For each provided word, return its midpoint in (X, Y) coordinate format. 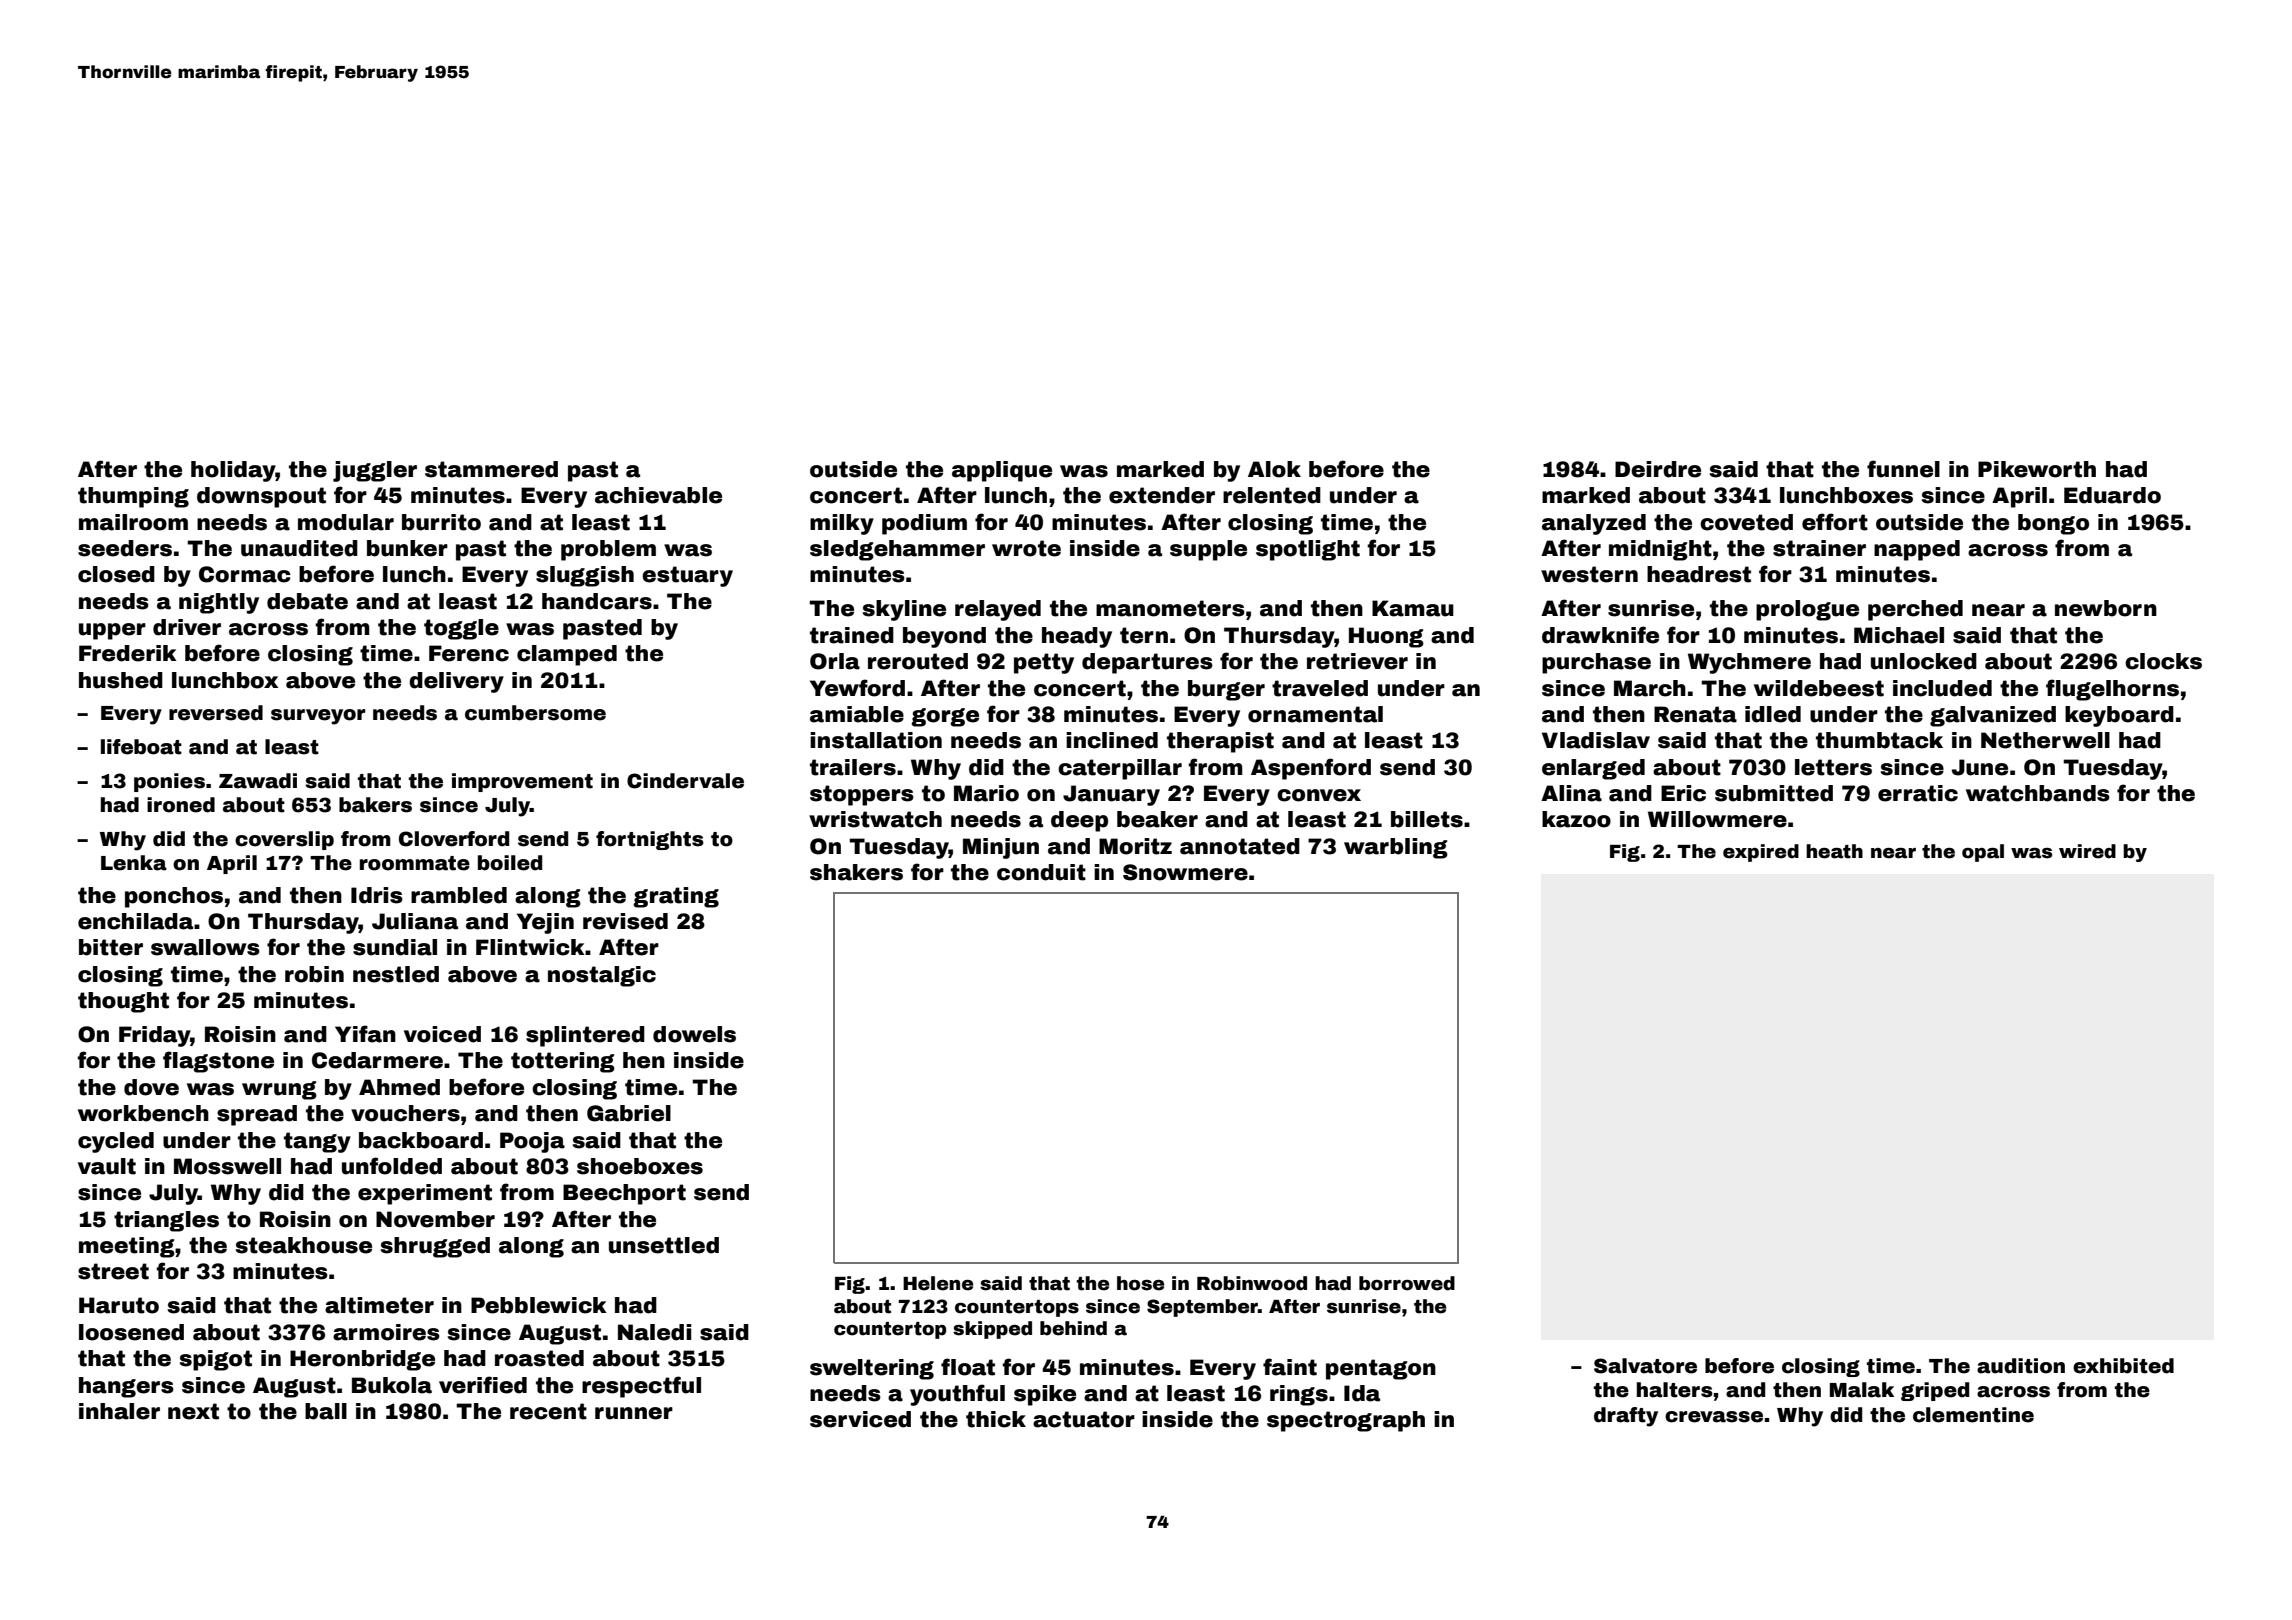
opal (1983, 853)
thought (123, 1002)
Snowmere (1185, 872)
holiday (233, 471)
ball (326, 1411)
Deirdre (1658, 469)
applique (1002, 471)
